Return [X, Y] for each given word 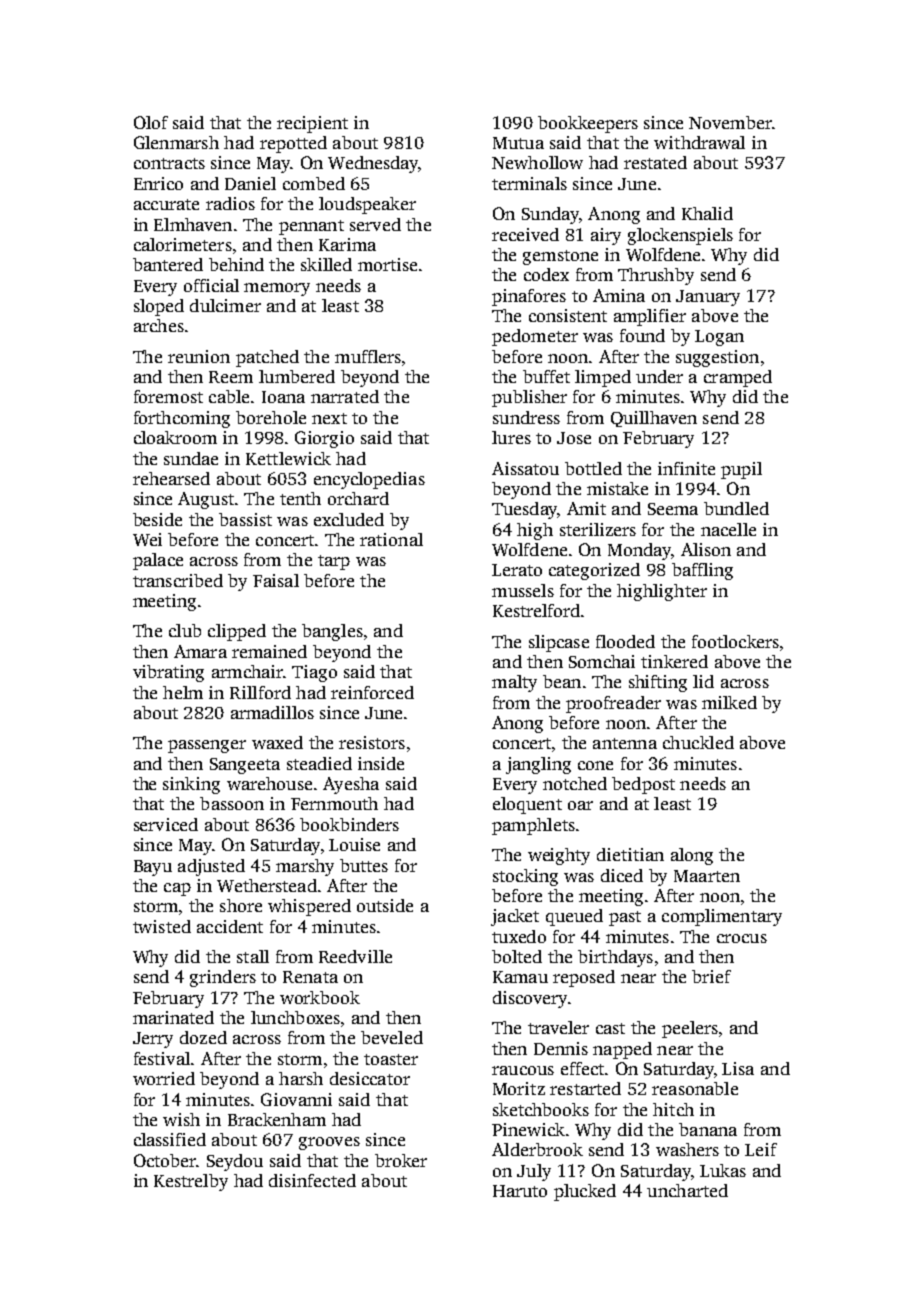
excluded [349, 519]
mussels [523, 590]
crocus [742, 938]
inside [381, 763]
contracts [169, 163]
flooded [625, 641]
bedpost [643, 785]
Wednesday [373, 164]
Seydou [235, 1162]
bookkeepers [588, 124]
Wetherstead [267, 885]
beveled [392, 1037]
